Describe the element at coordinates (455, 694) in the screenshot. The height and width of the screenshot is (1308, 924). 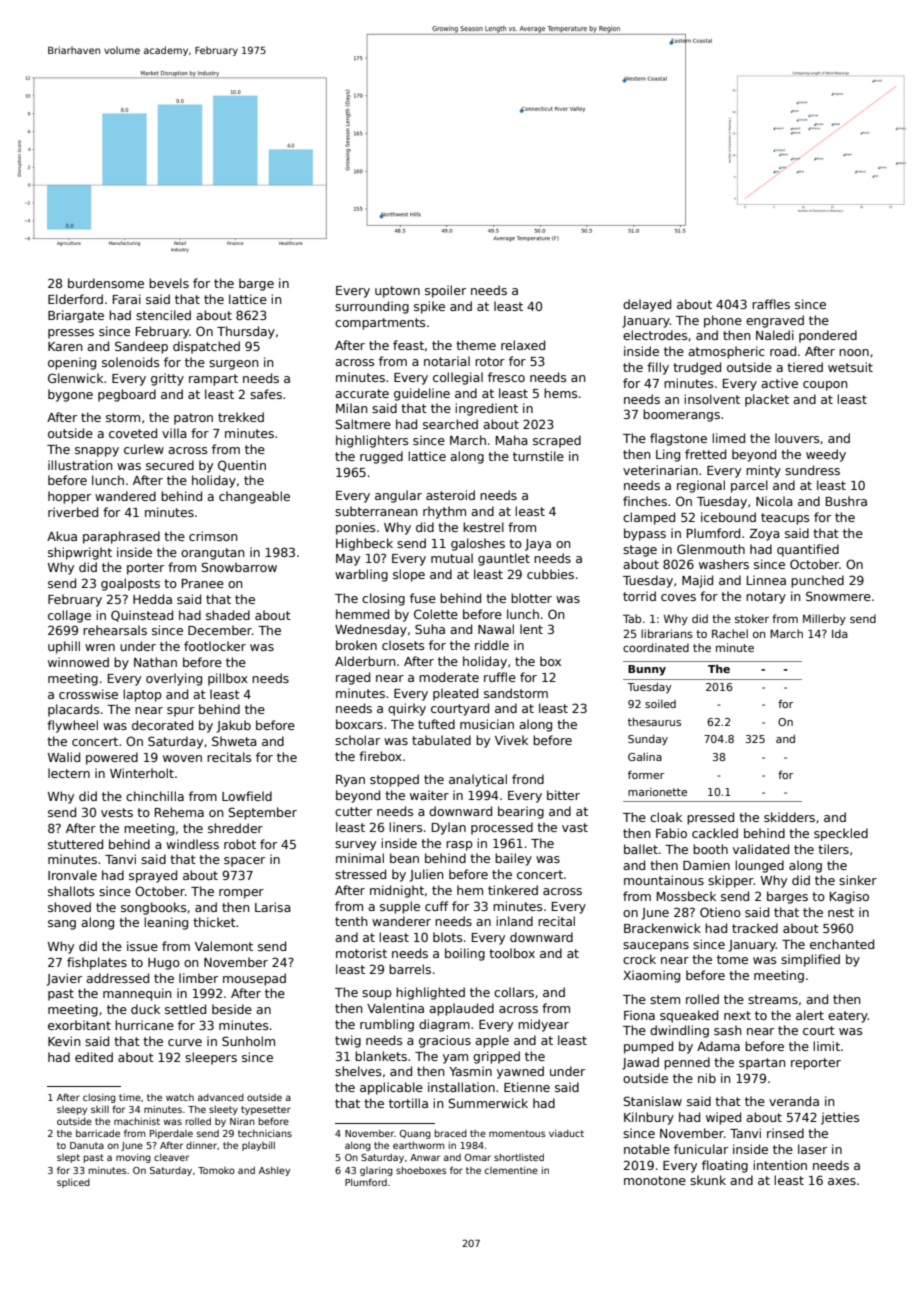
I see `pleated` at that location.
